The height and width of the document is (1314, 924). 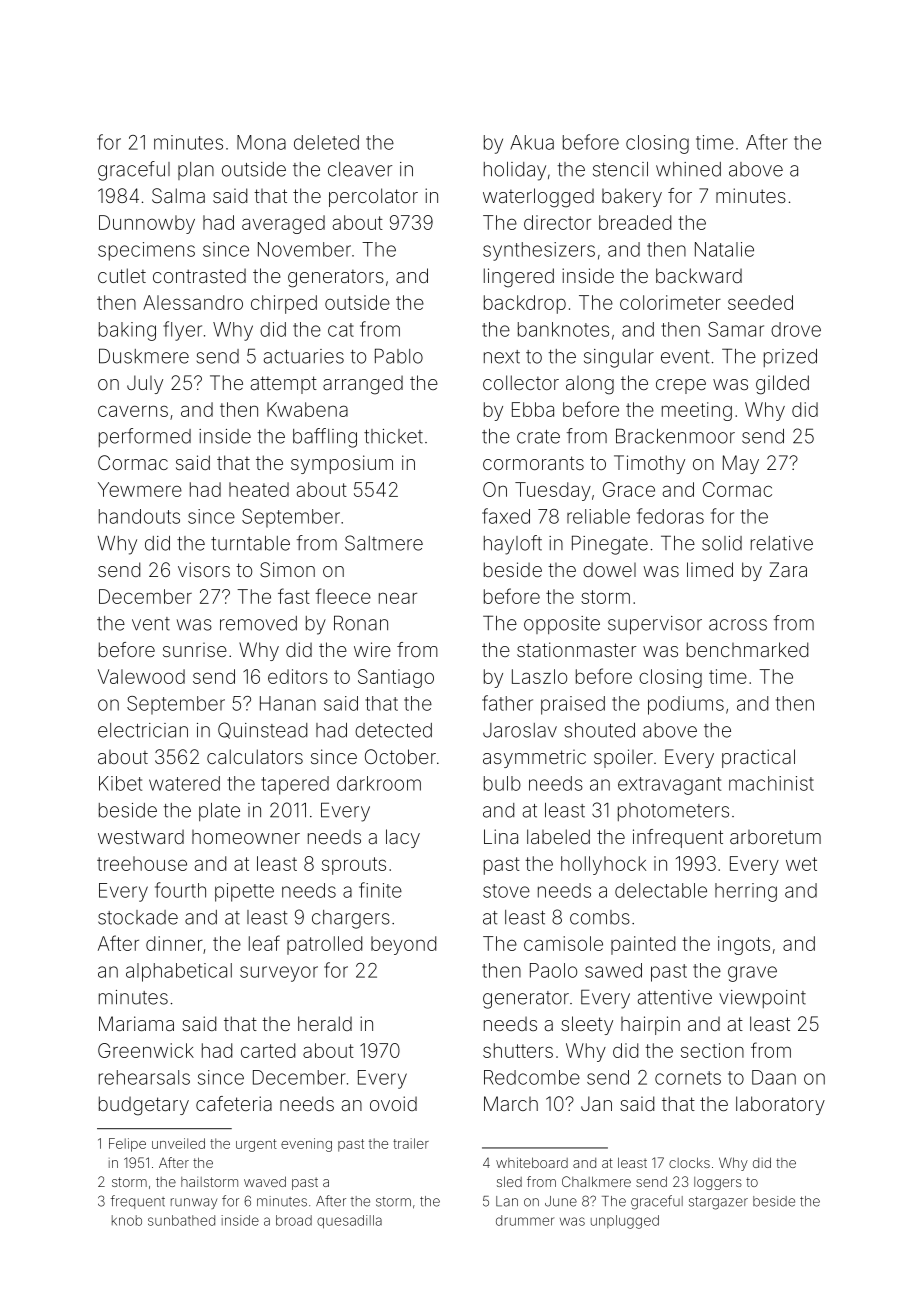 What do you see at coordinates (127, 1220) in the document?
I see `knob` at bounding box center [127, 1220].
